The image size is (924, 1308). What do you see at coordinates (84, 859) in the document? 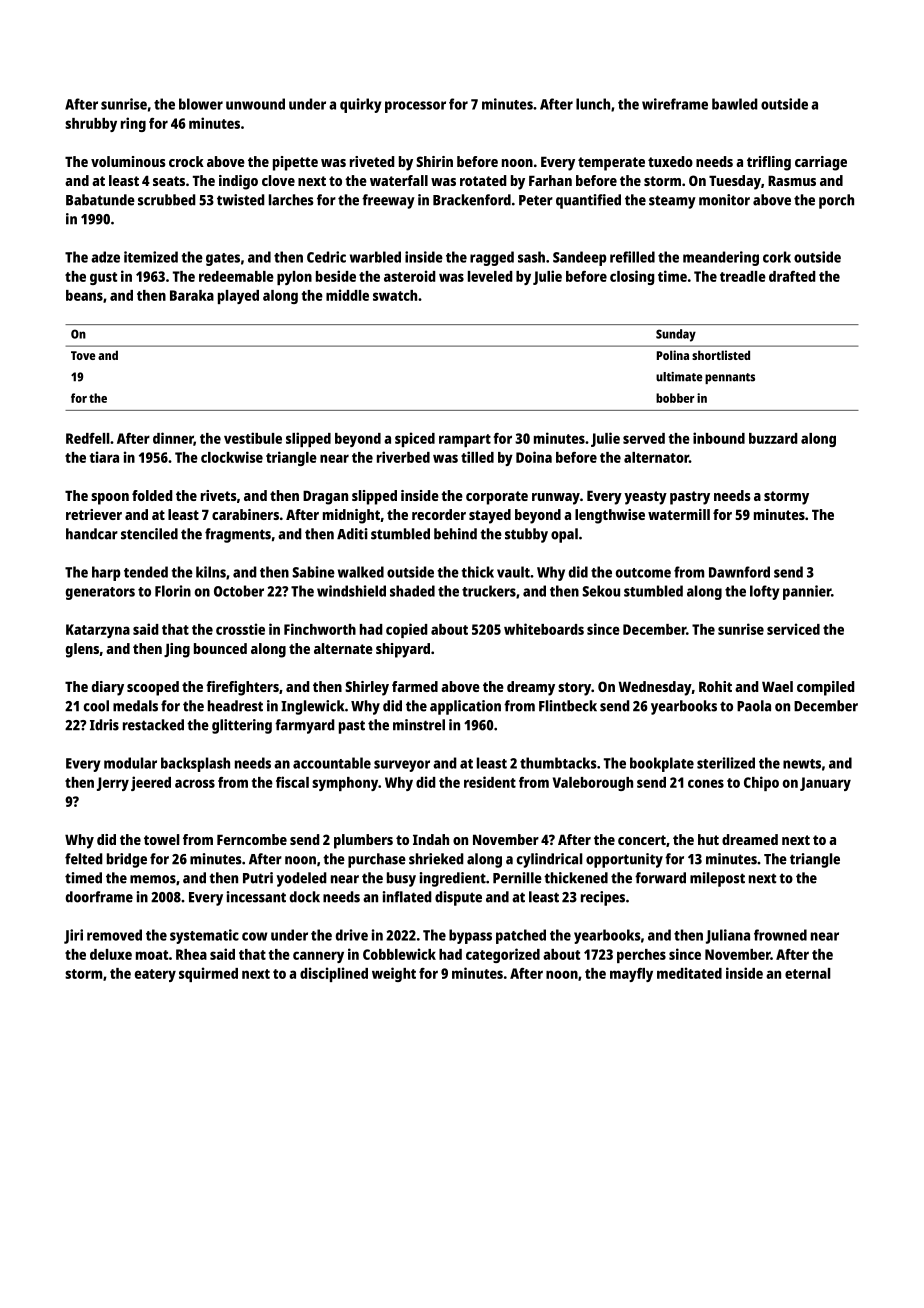
I see `felted` at bounding box center [84, 859].
